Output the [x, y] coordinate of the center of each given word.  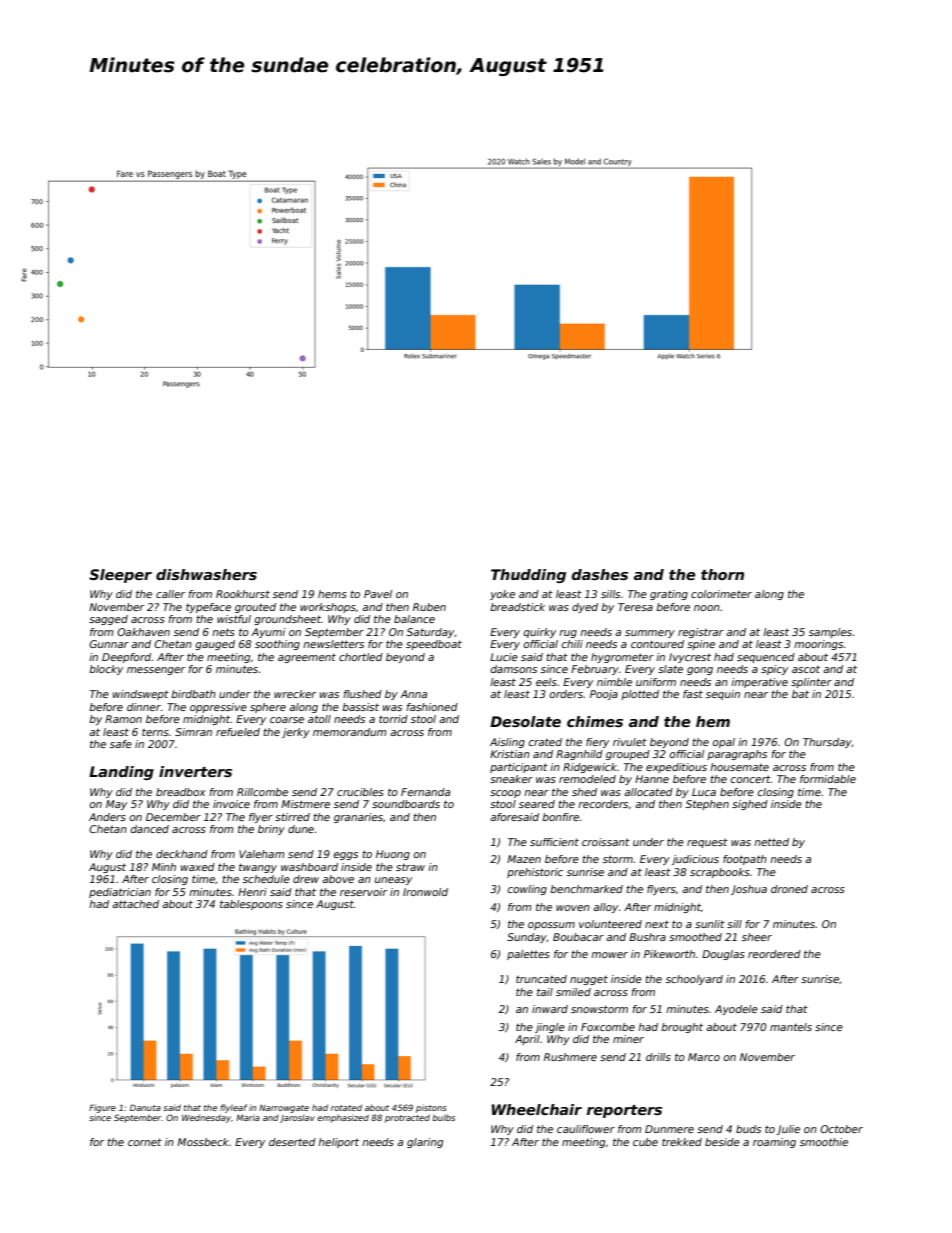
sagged [108, 620]
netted [771, 842]
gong [700, 671]
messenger [156, 671]
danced [150, 829]
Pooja [604, 695]
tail [545, 992]
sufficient [554, 842]
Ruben [429, 607]
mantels [791, 1027]
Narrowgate [284, 1109]
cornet [145, 1142]
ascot [806, 669]
